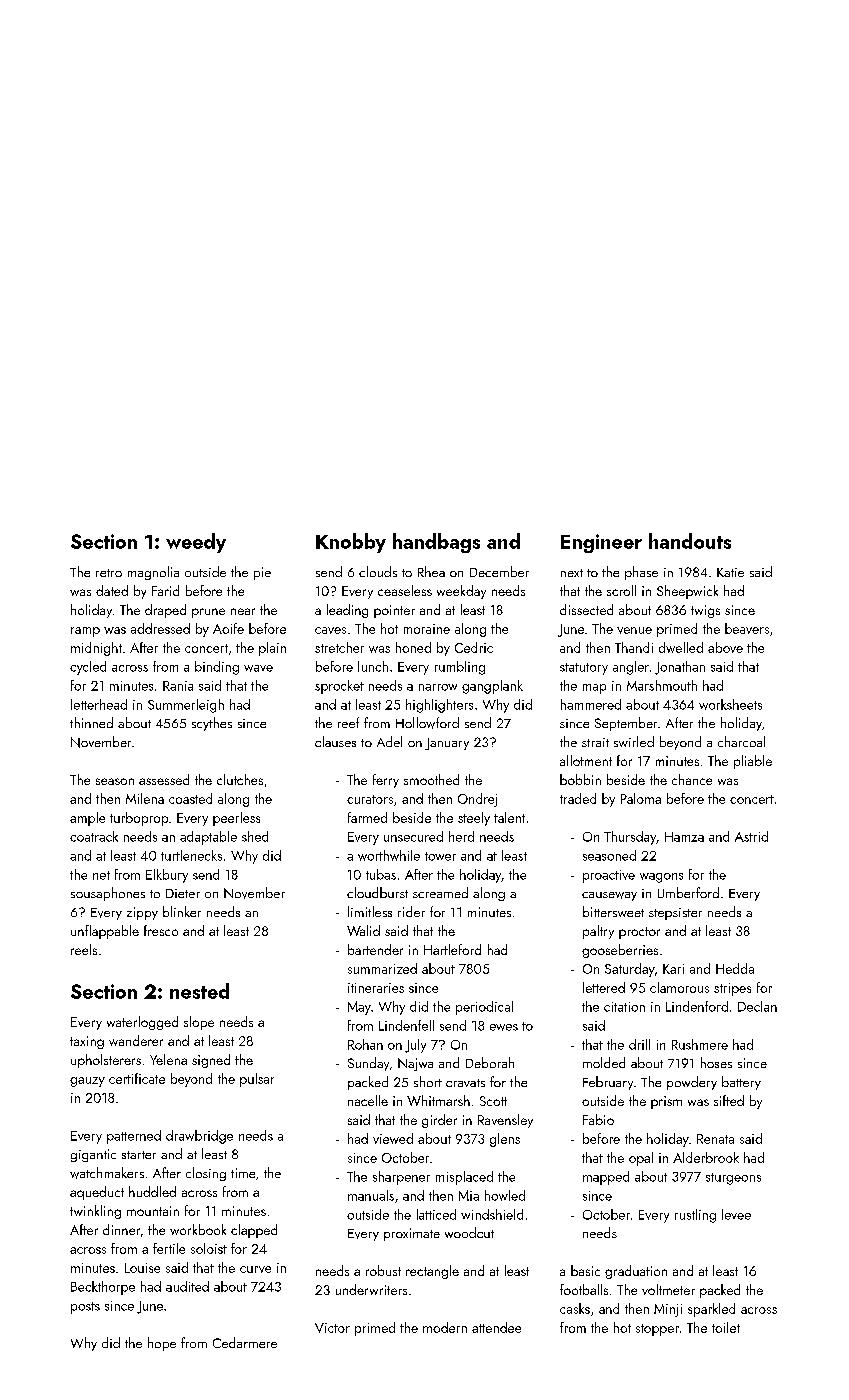  Describe the element at coordinates (697, 1006) in the screenshot. I see `Lindenford` at that location.
